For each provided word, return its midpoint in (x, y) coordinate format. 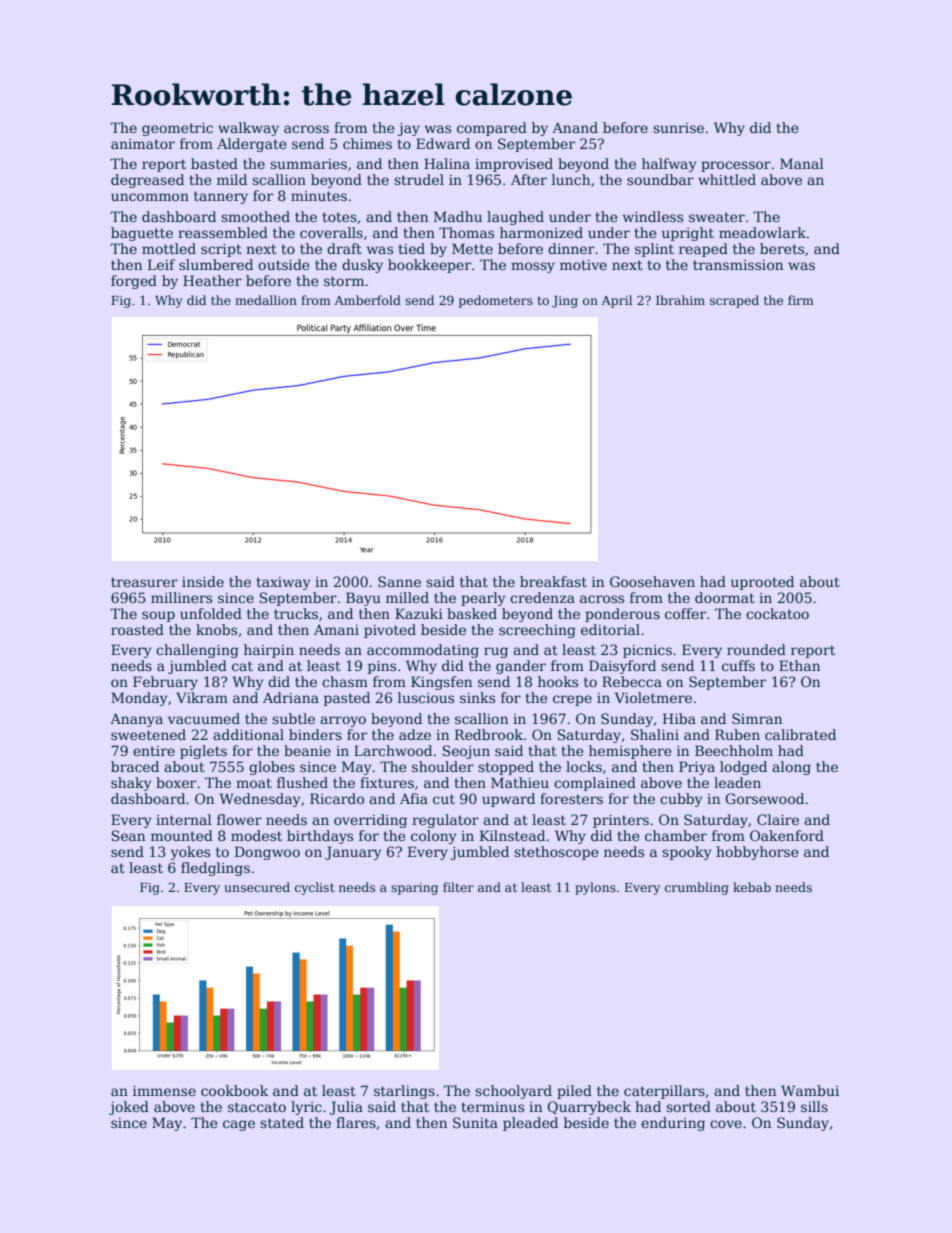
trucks (296, 613)
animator (143, 144)
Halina (447, 163)
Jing (565, 302)
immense (164, 1091)
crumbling (697, 888)
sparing (414, 889)
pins (382, 667)
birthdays (320, 837)
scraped (734, 301)
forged (134, 282)
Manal (802, 163)
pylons (595, 888)
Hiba (679, 718)
